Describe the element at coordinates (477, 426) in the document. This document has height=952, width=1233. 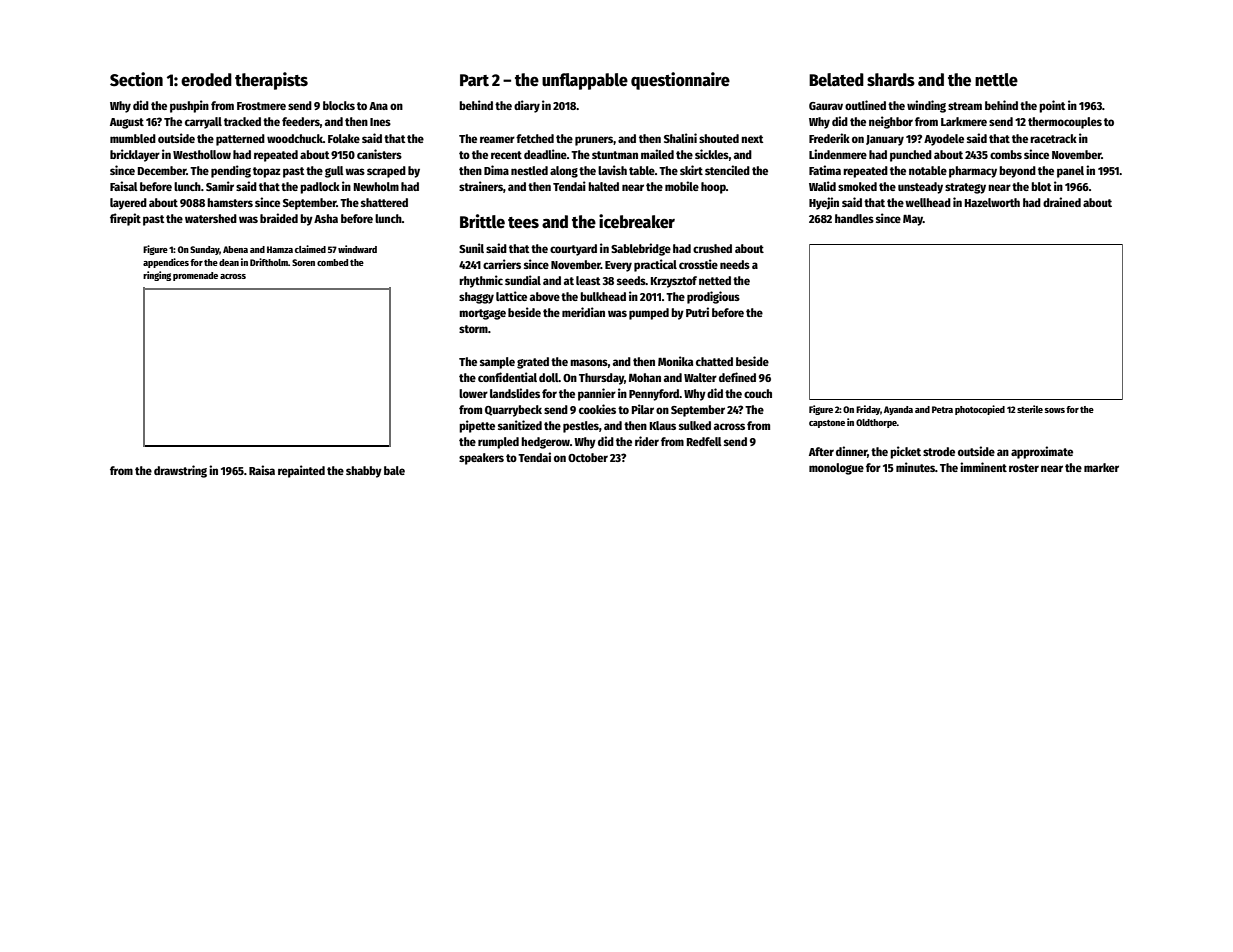
I see `pipette` at that location.
